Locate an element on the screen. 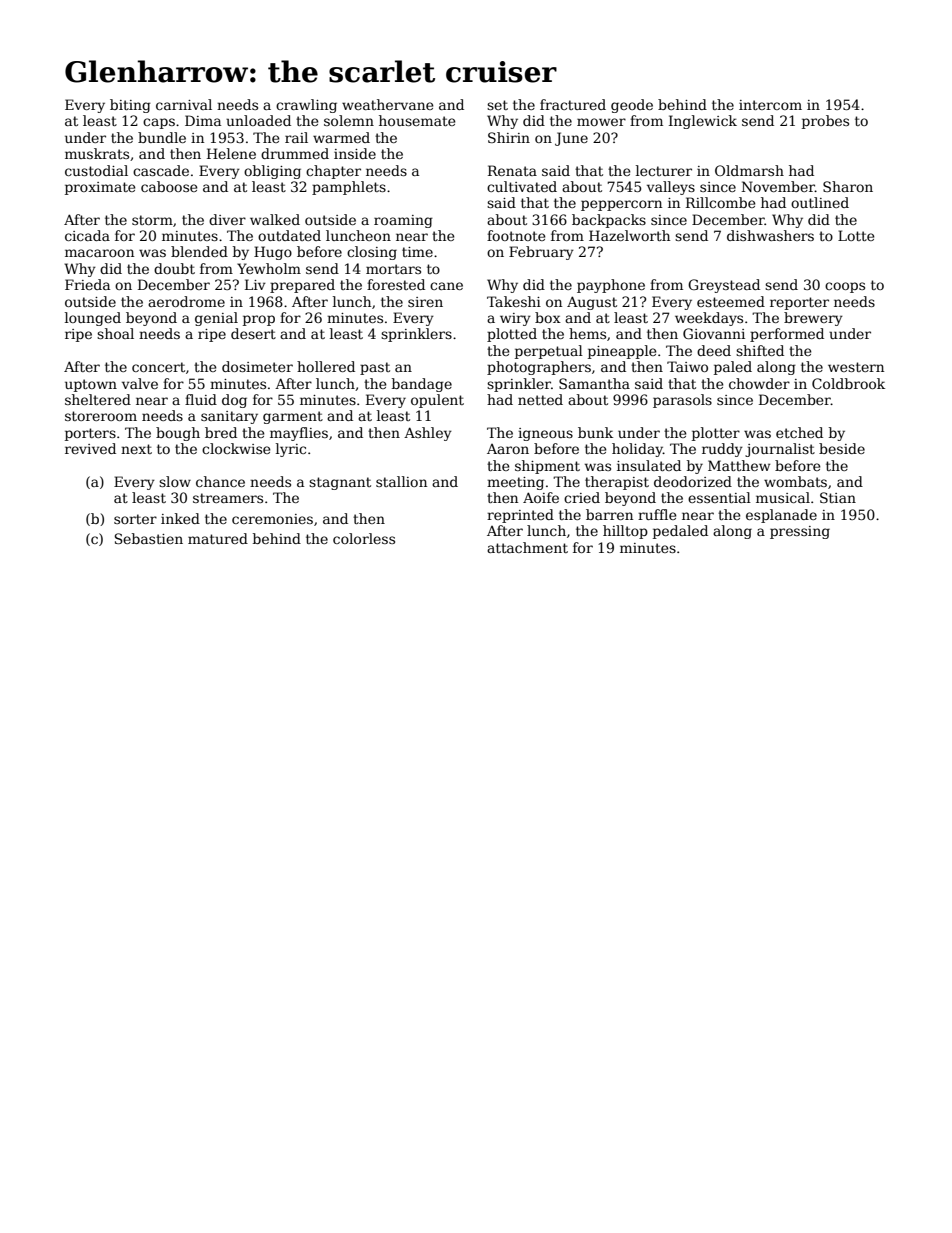 The width and height of the screenshot is (952, 1233). intercom is located at coordinates (770, 105).
